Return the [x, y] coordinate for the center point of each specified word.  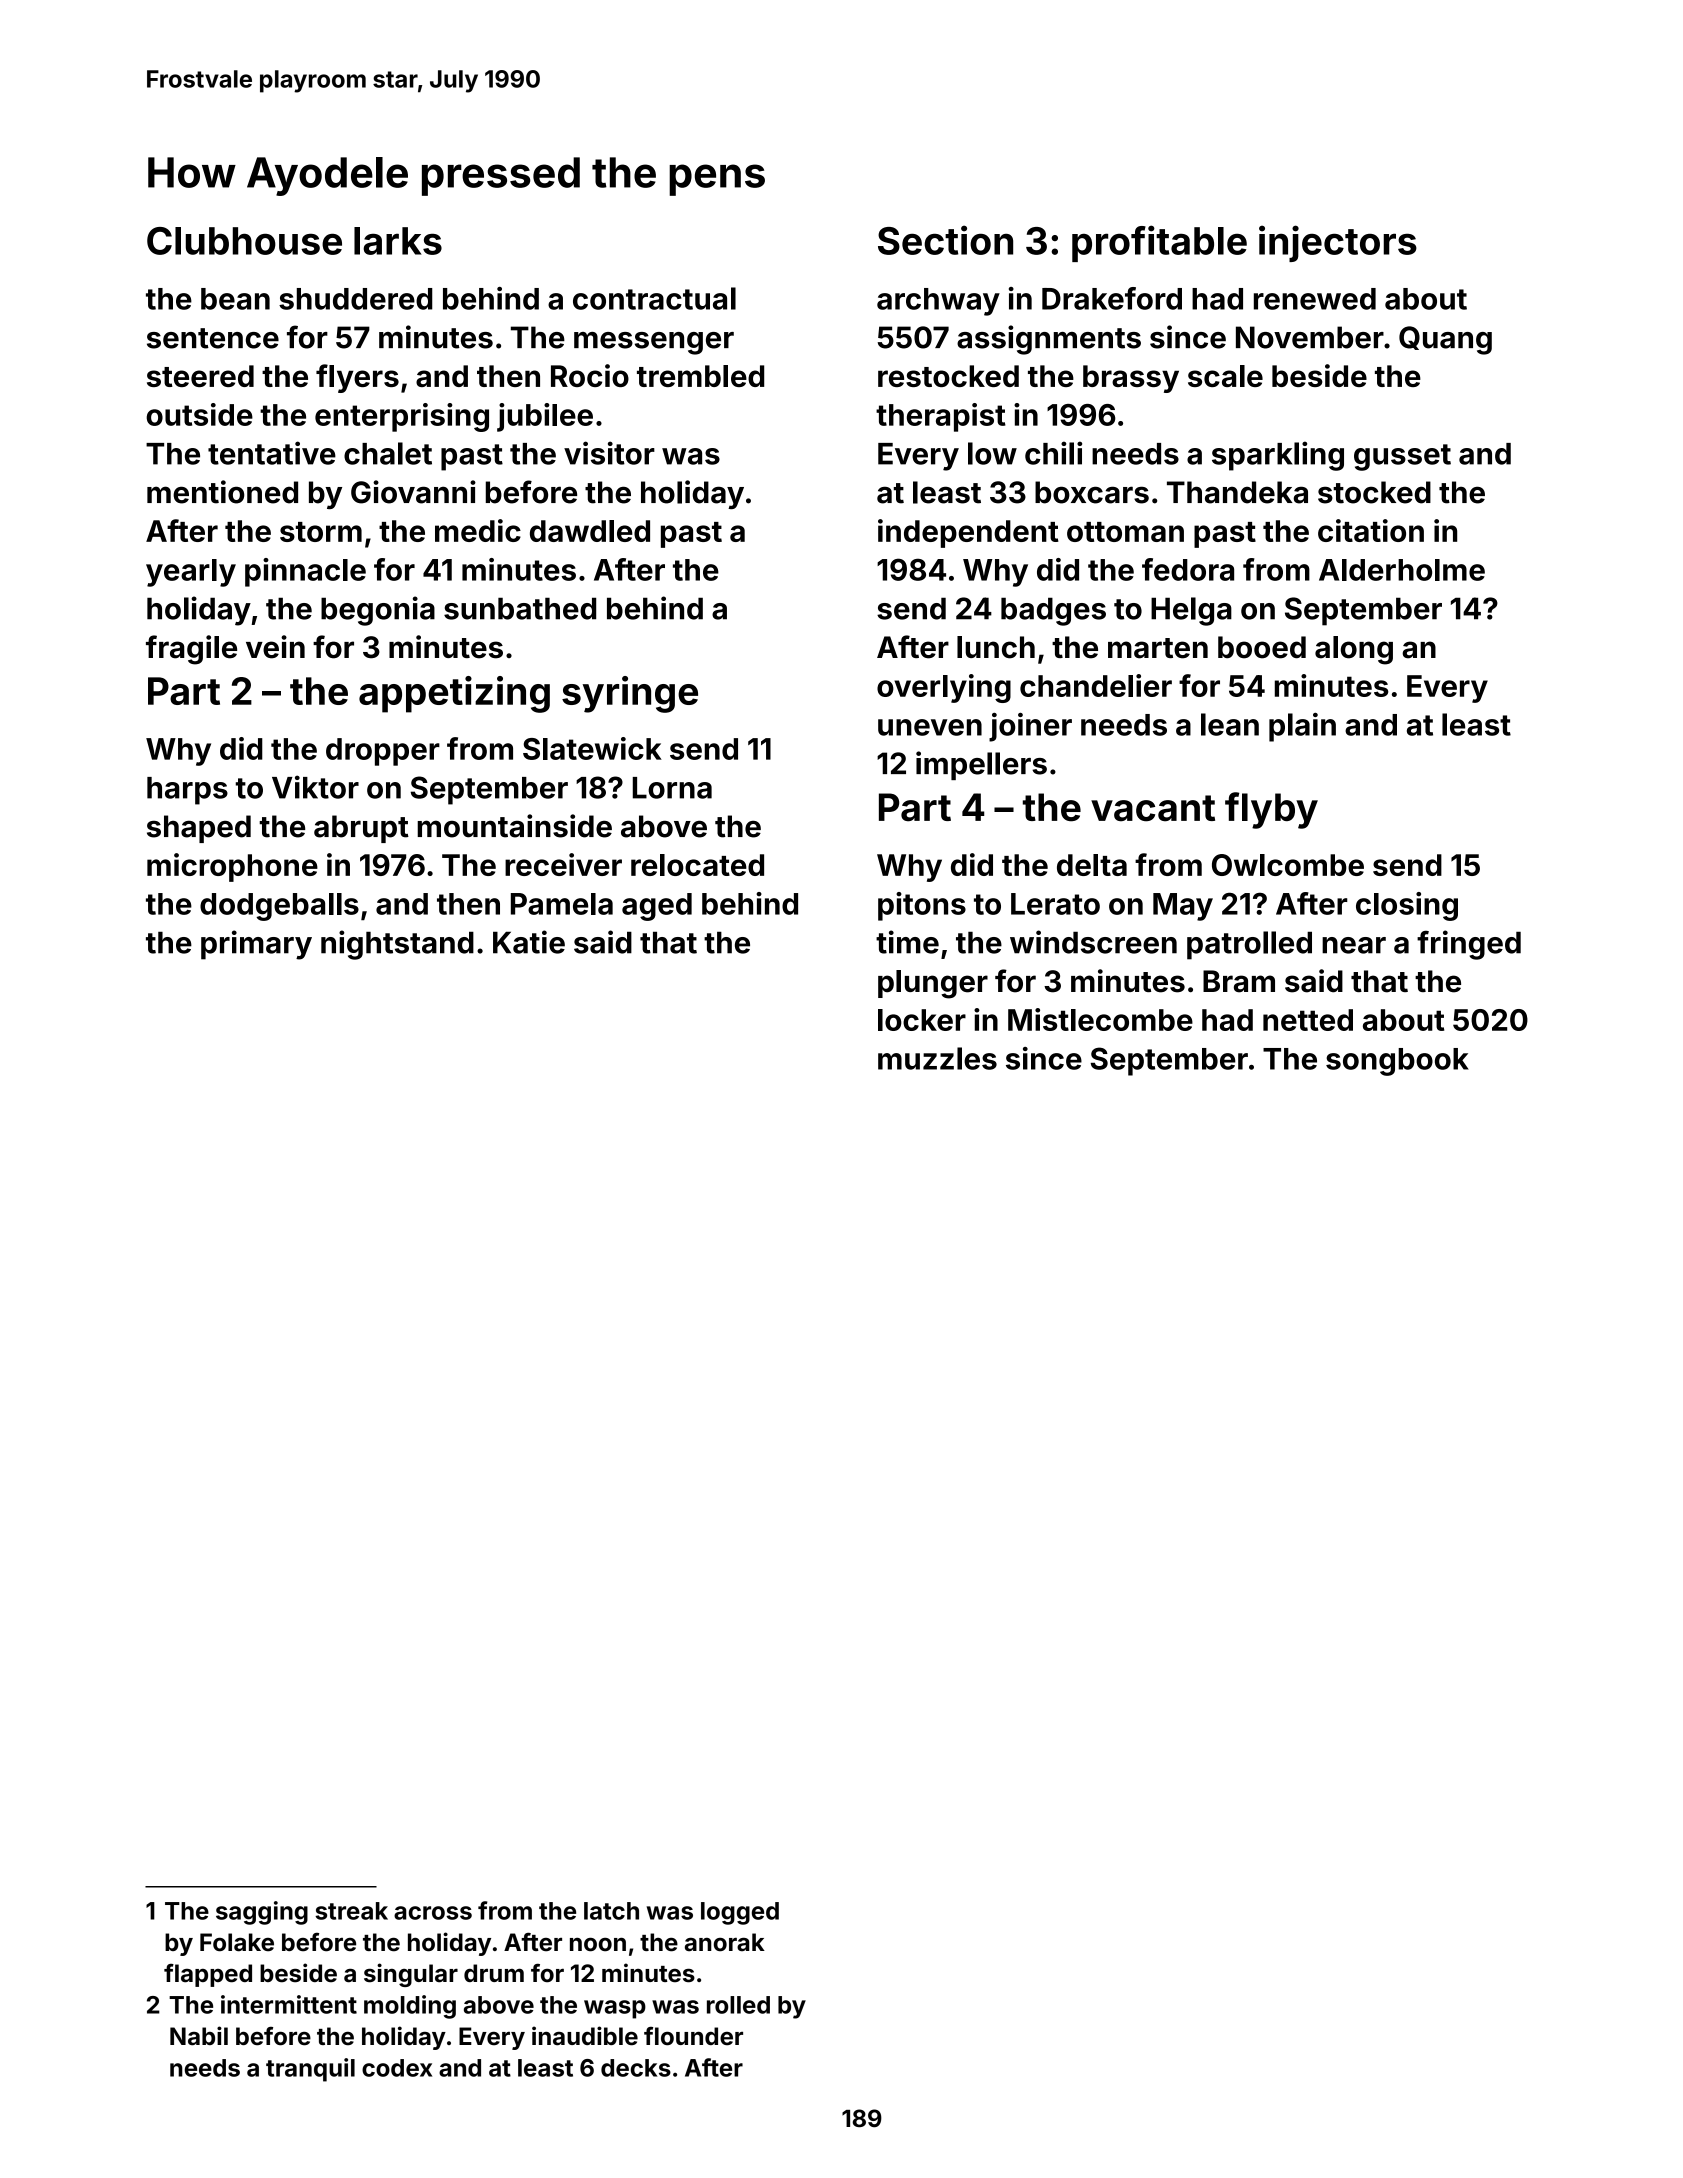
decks [636, 2068]
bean [235, 299]
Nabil [199, 2036]
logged [740, 1913]
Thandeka [1237, 492]
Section [945, 240]
